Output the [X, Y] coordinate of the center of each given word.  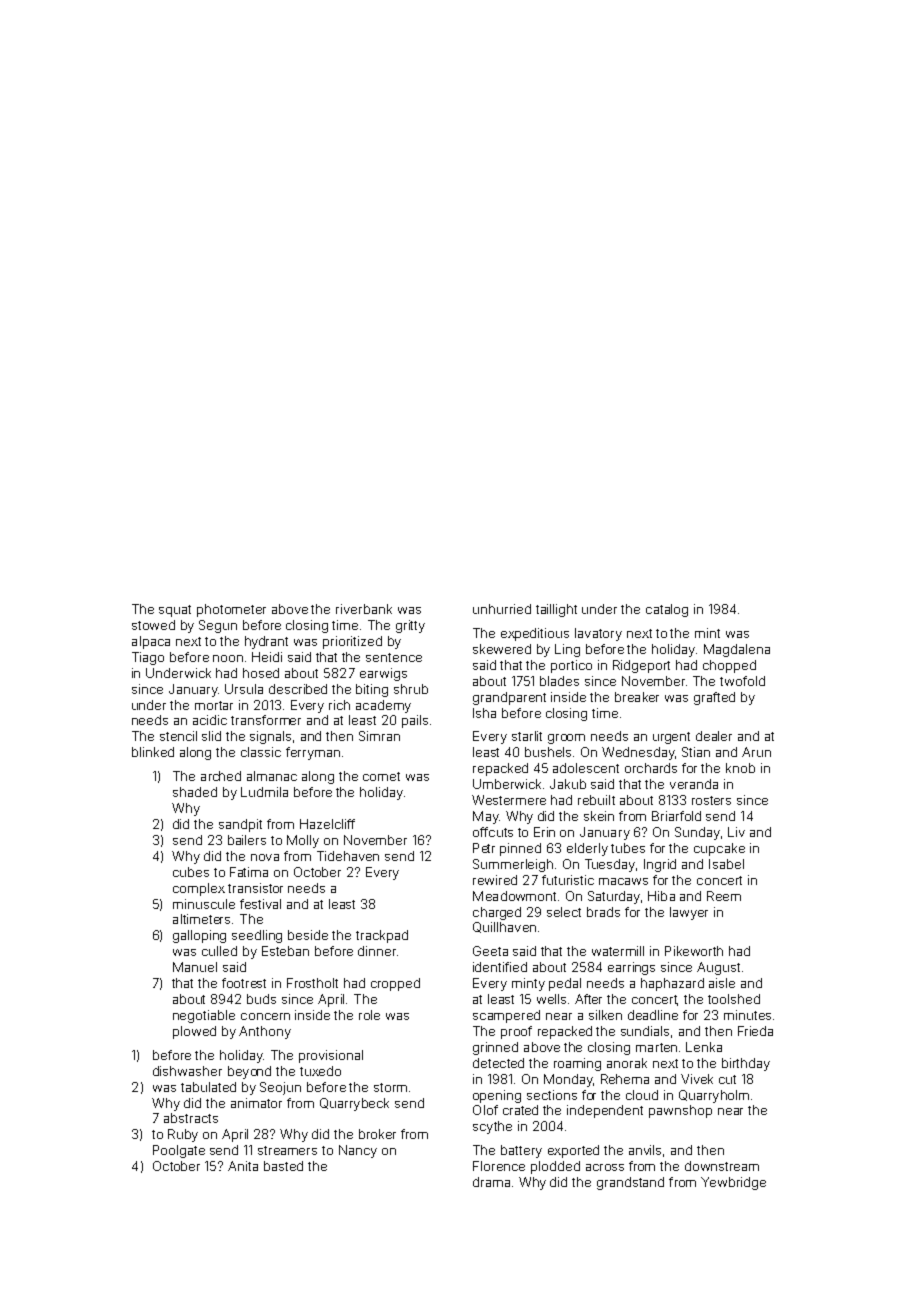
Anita [243, 1166]
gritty [410, 626]
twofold [742, 681]
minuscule [204, 904]
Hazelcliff [327, 824]
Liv [736, 832]
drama [491, 1182]
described [298, 689]
